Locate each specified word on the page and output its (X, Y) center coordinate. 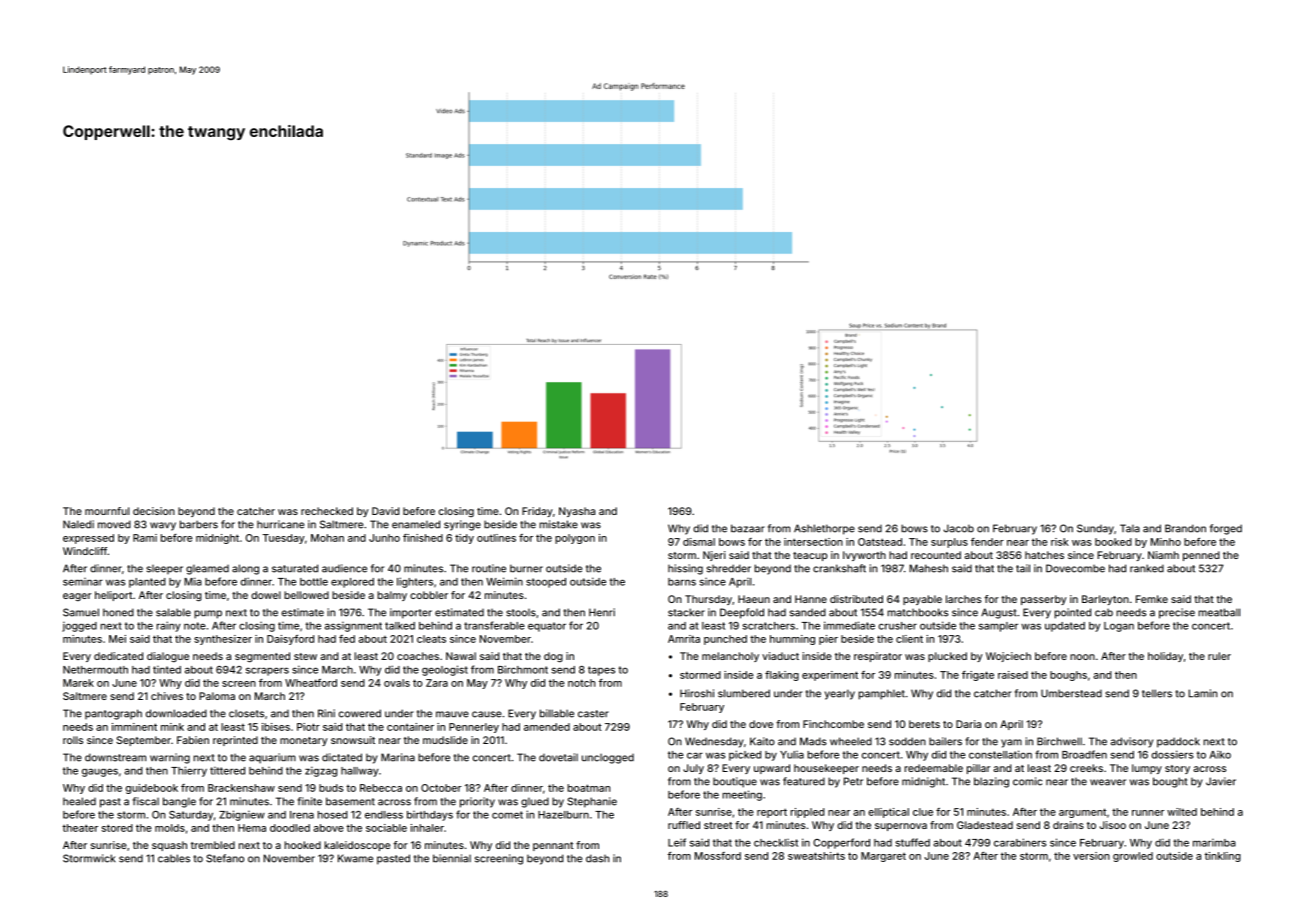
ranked (1147, 568)
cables (174, 858)
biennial (452, 858)
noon (1082, 657)
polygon (575, 539)
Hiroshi (697, 693)
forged (1226, 529)
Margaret (883, 857)
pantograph (113, 714)
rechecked (327, 511)
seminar (83, 582)
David (385, 511)
